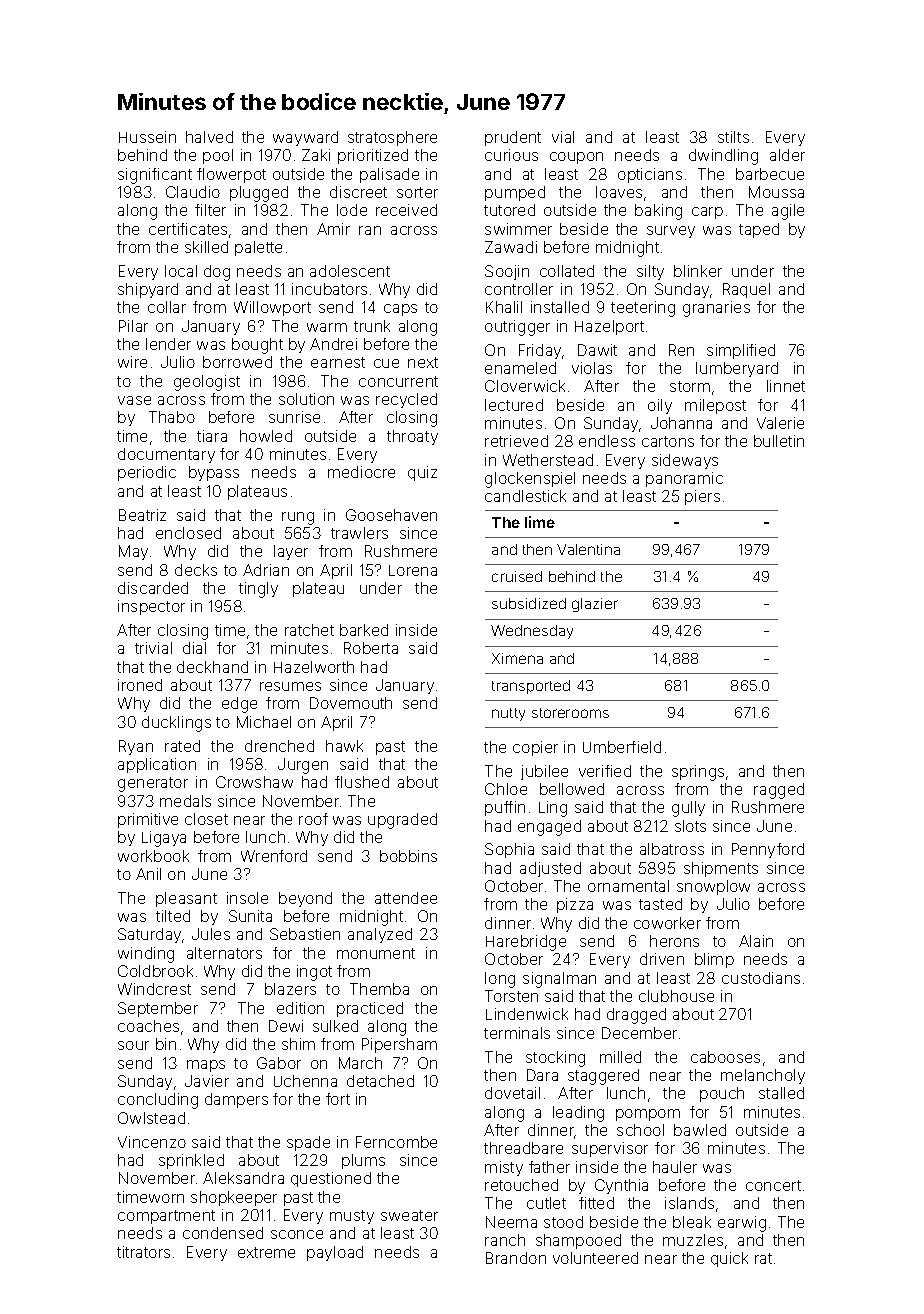  What do you see at coordinates (344, 746) in the screenshot?
I see `hawk` at bounding box center [344, 746].
